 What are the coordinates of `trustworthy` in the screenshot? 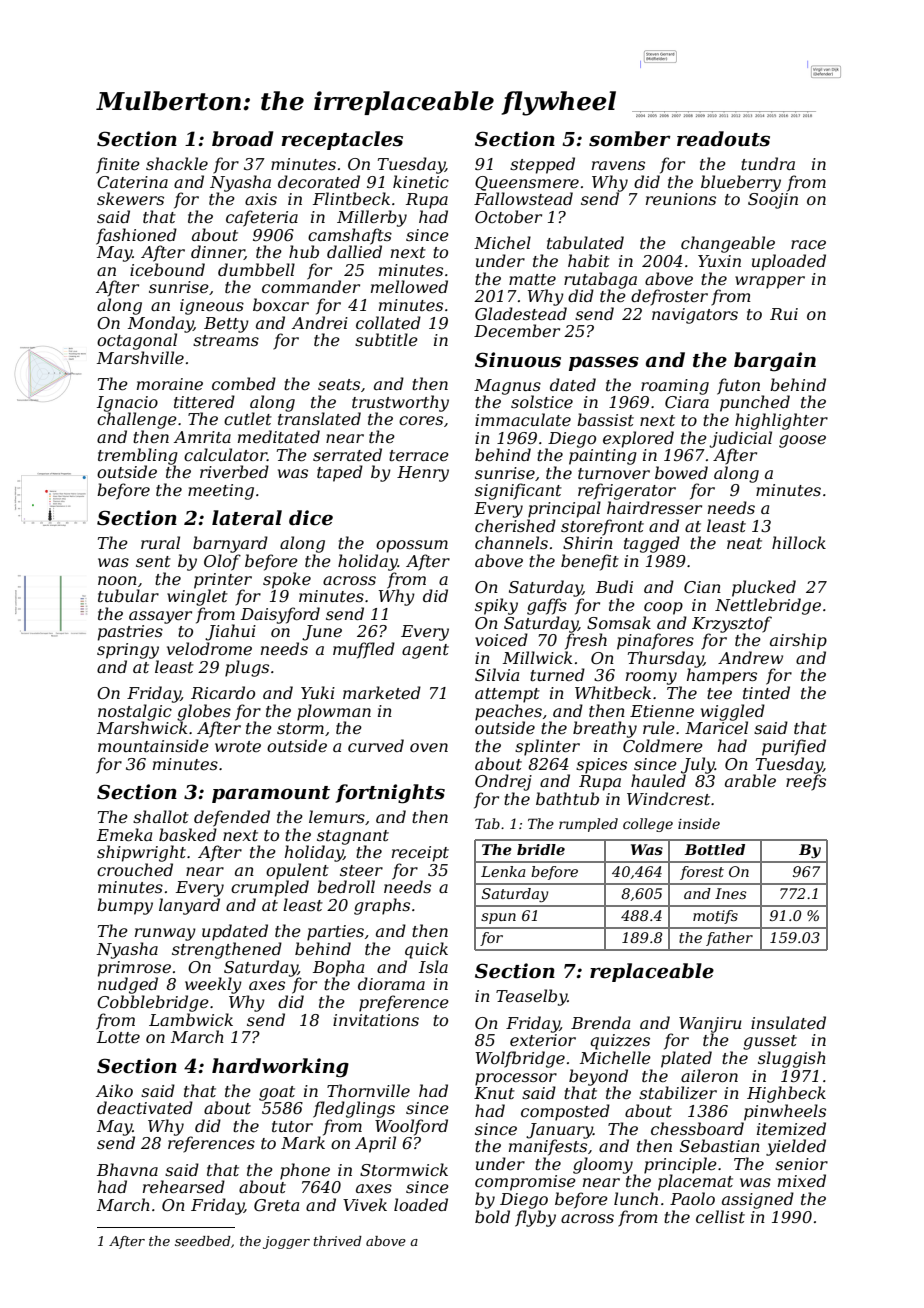 It's located at (400, 403).
